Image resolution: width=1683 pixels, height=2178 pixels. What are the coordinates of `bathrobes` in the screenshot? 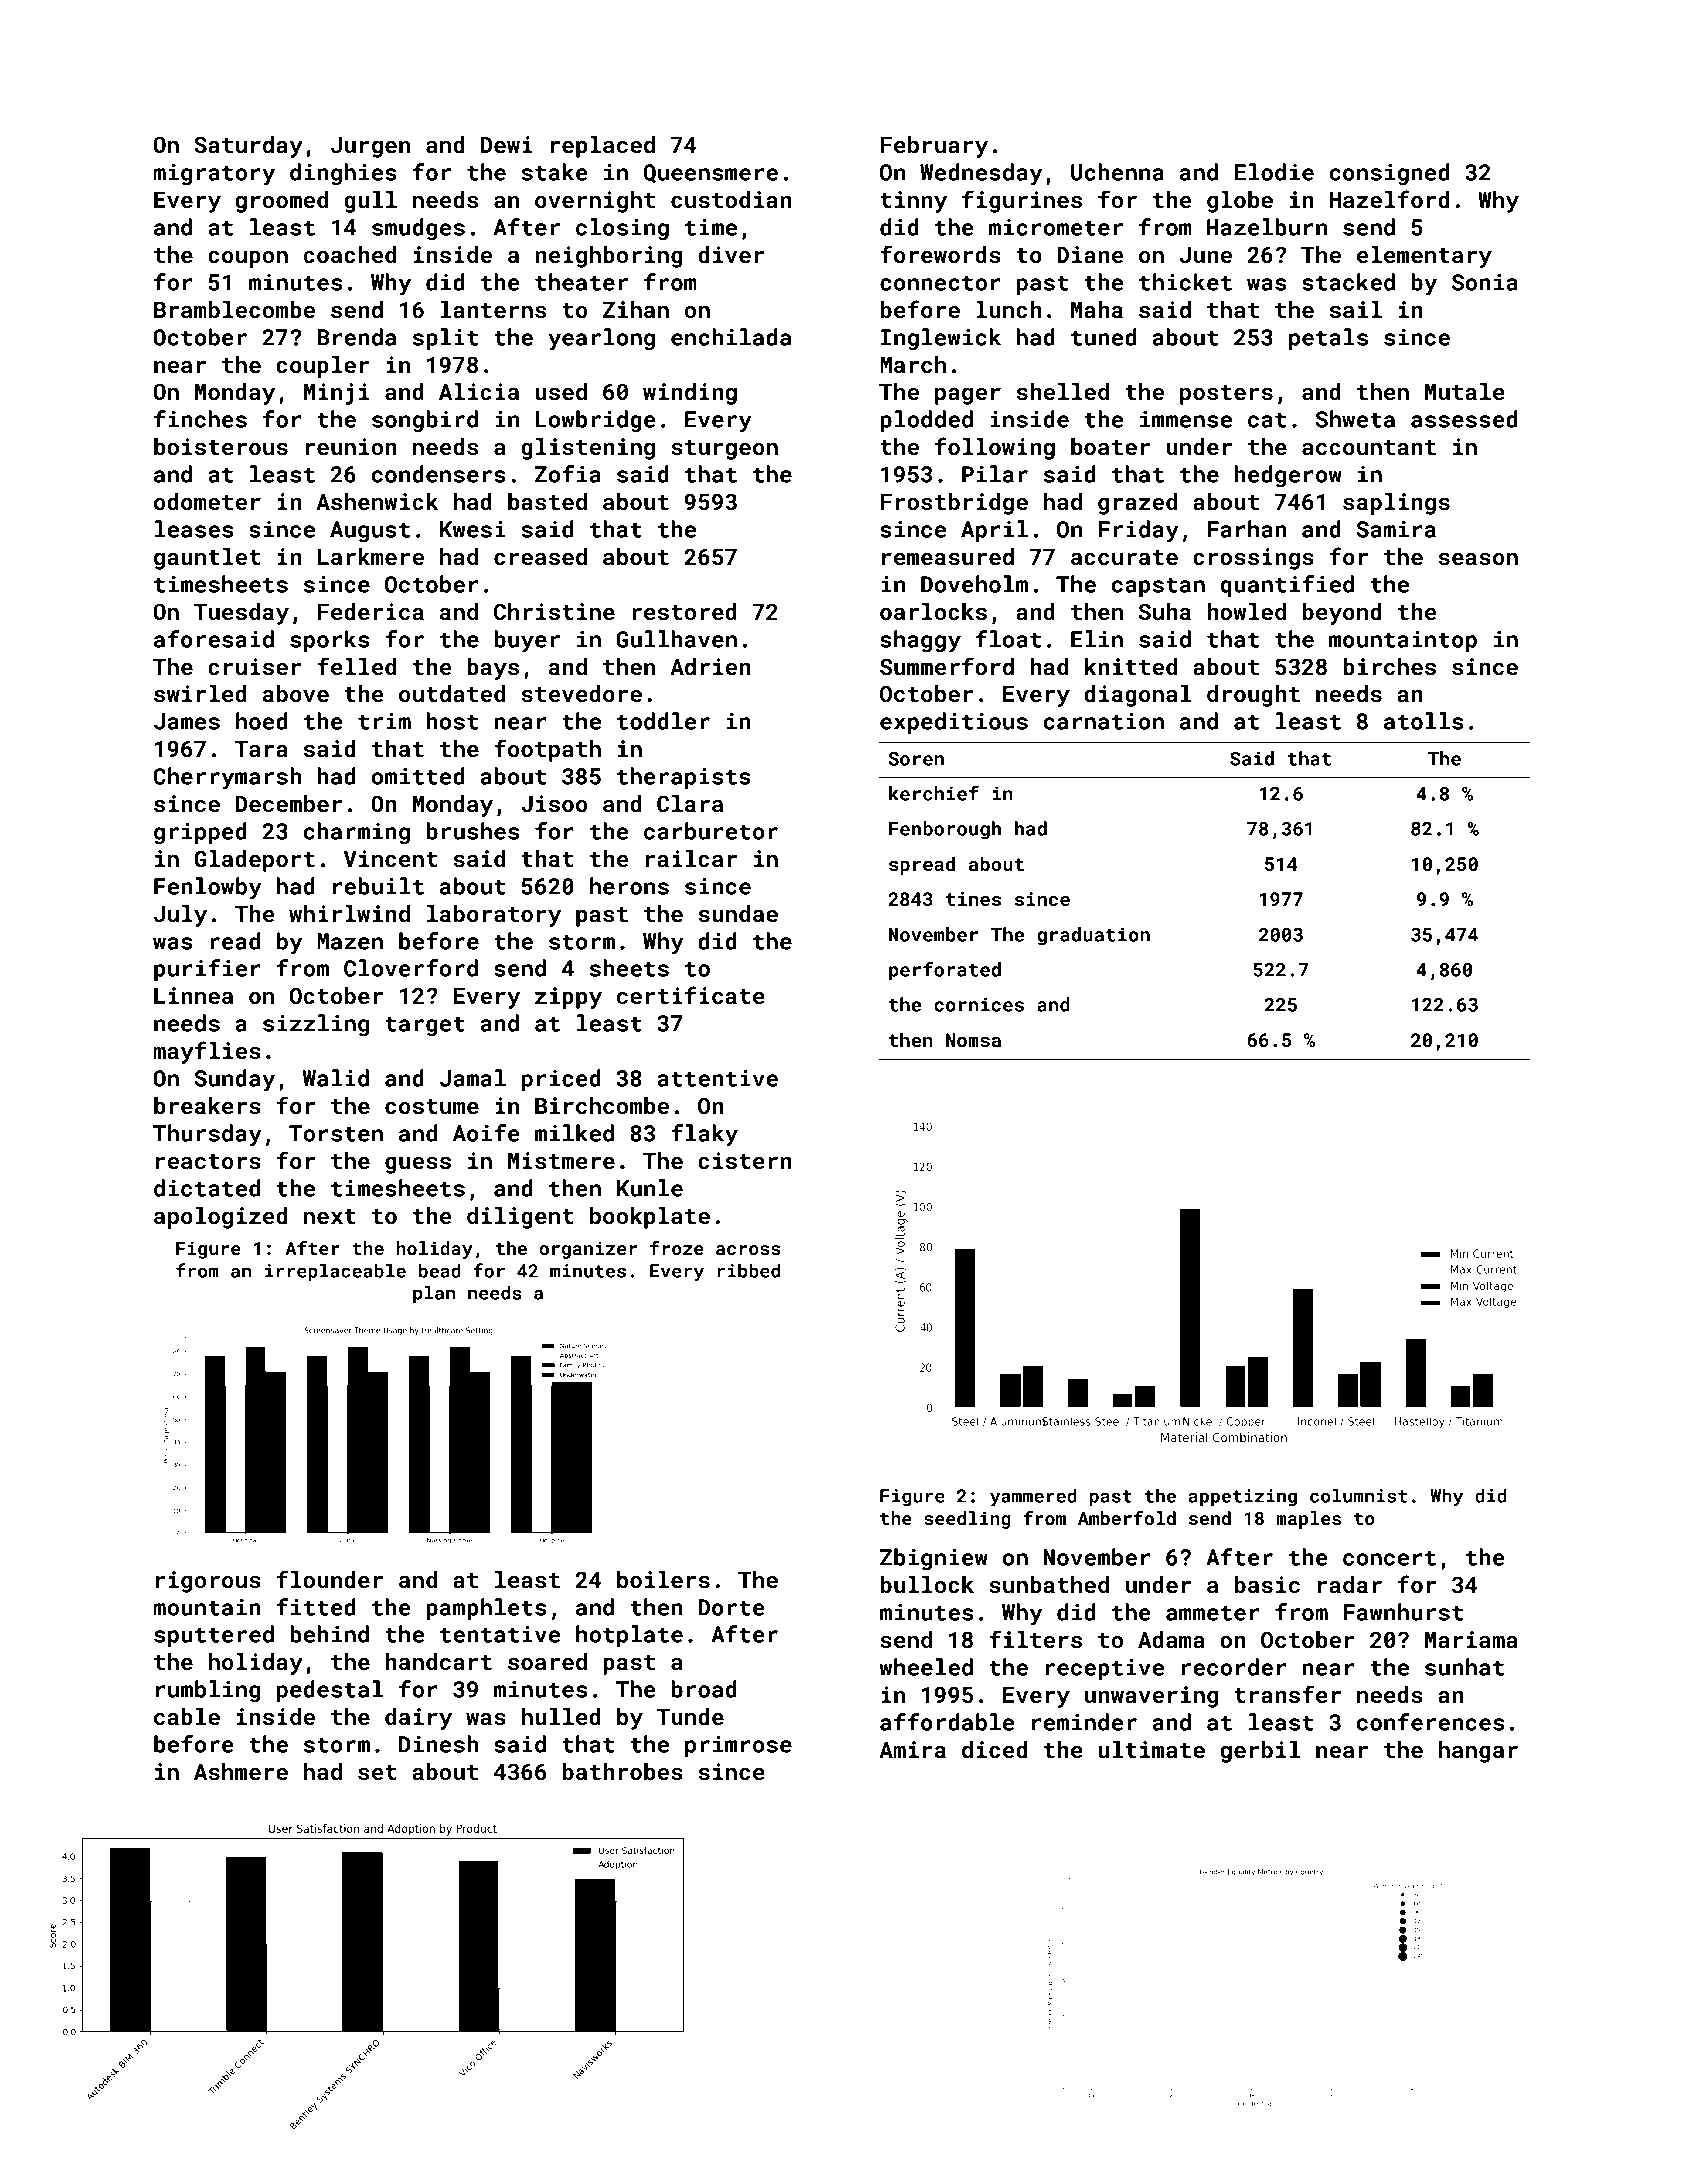 It's located at (623, 1771).
